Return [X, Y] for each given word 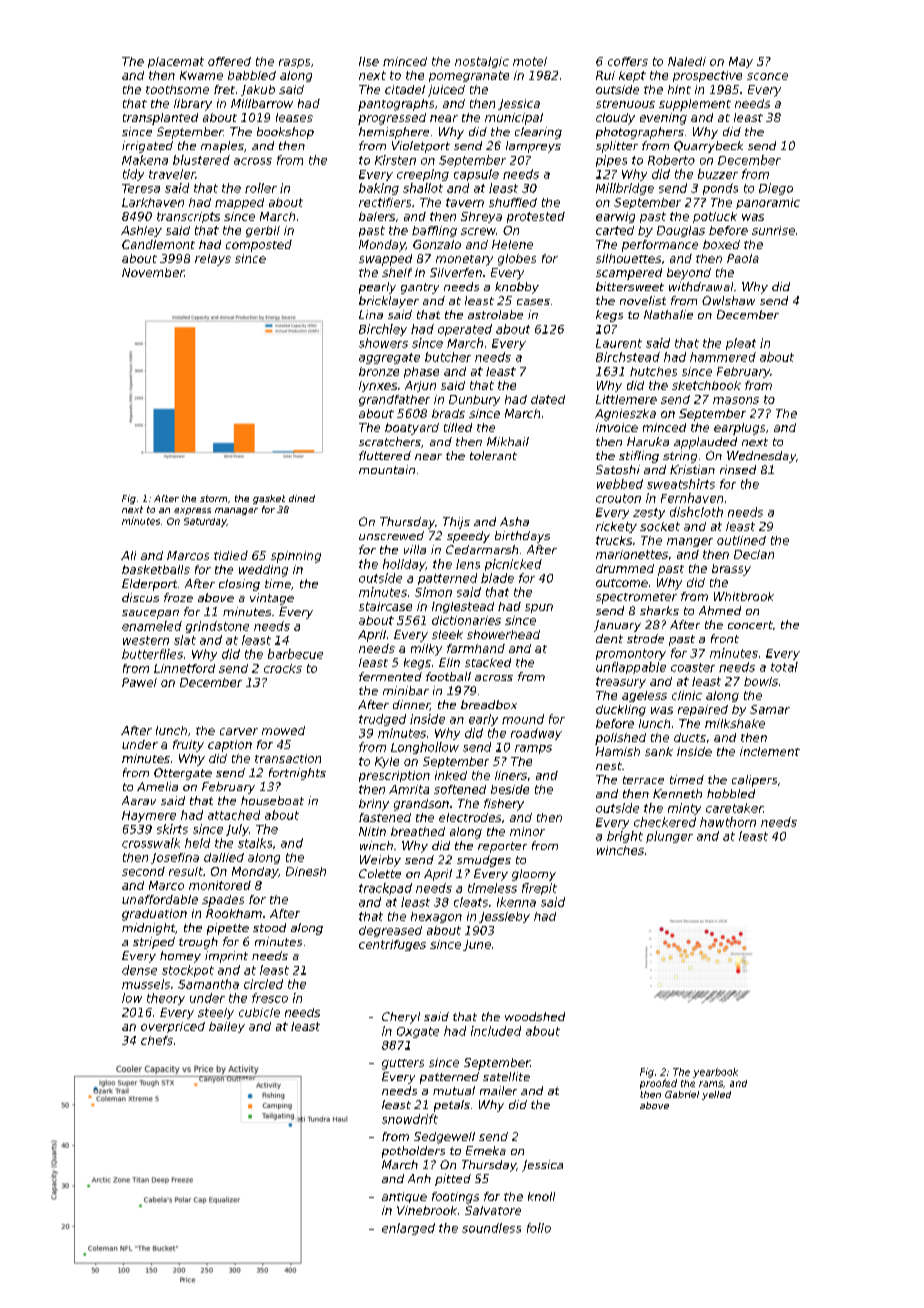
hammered [723, 357]
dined [302, 498]
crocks [283, 668]
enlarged [408, 1229]
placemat [176, 62]
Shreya [481, 217]
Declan [754, 554]
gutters [403, 1064]
